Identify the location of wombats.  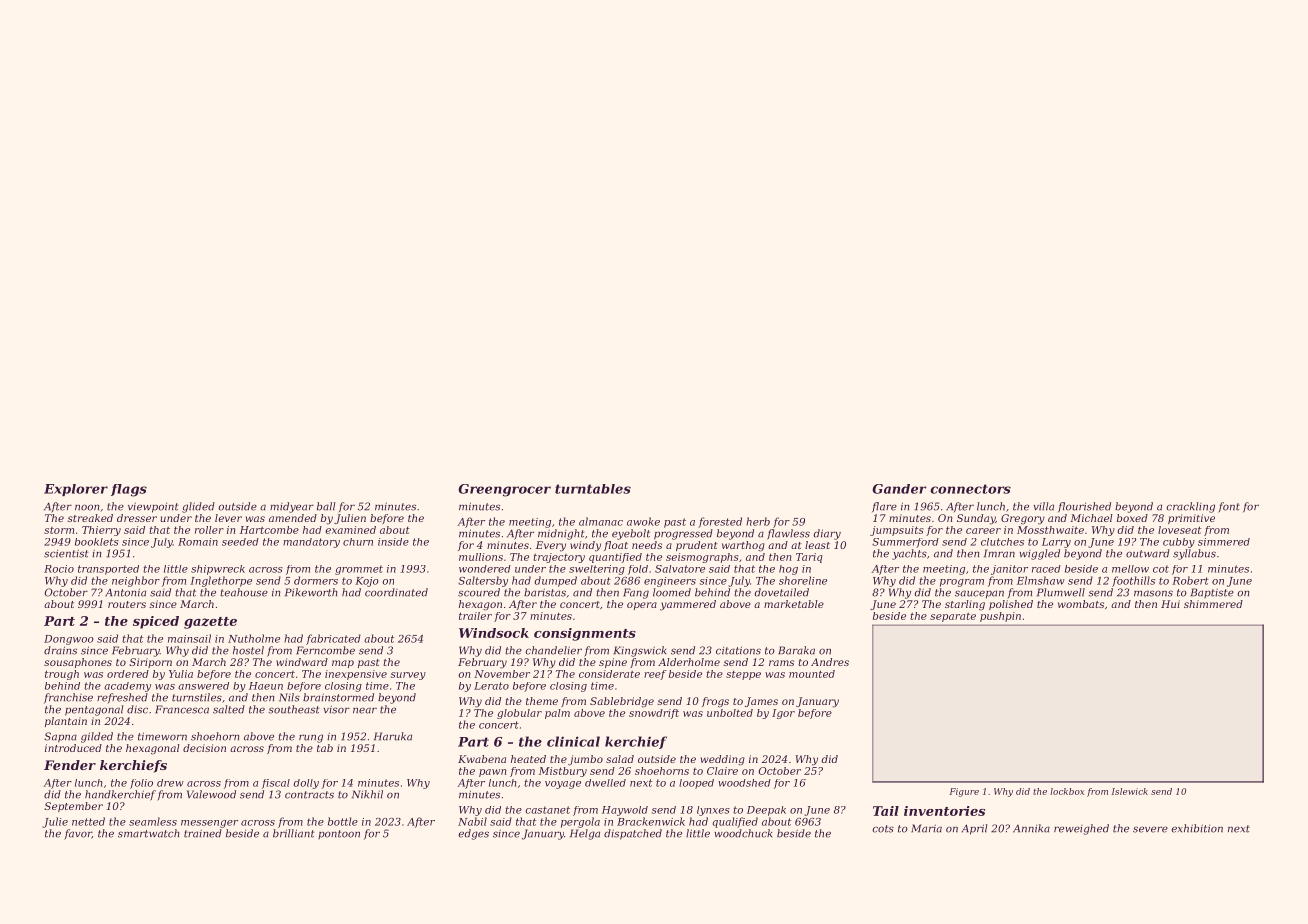
(1081, 604).
